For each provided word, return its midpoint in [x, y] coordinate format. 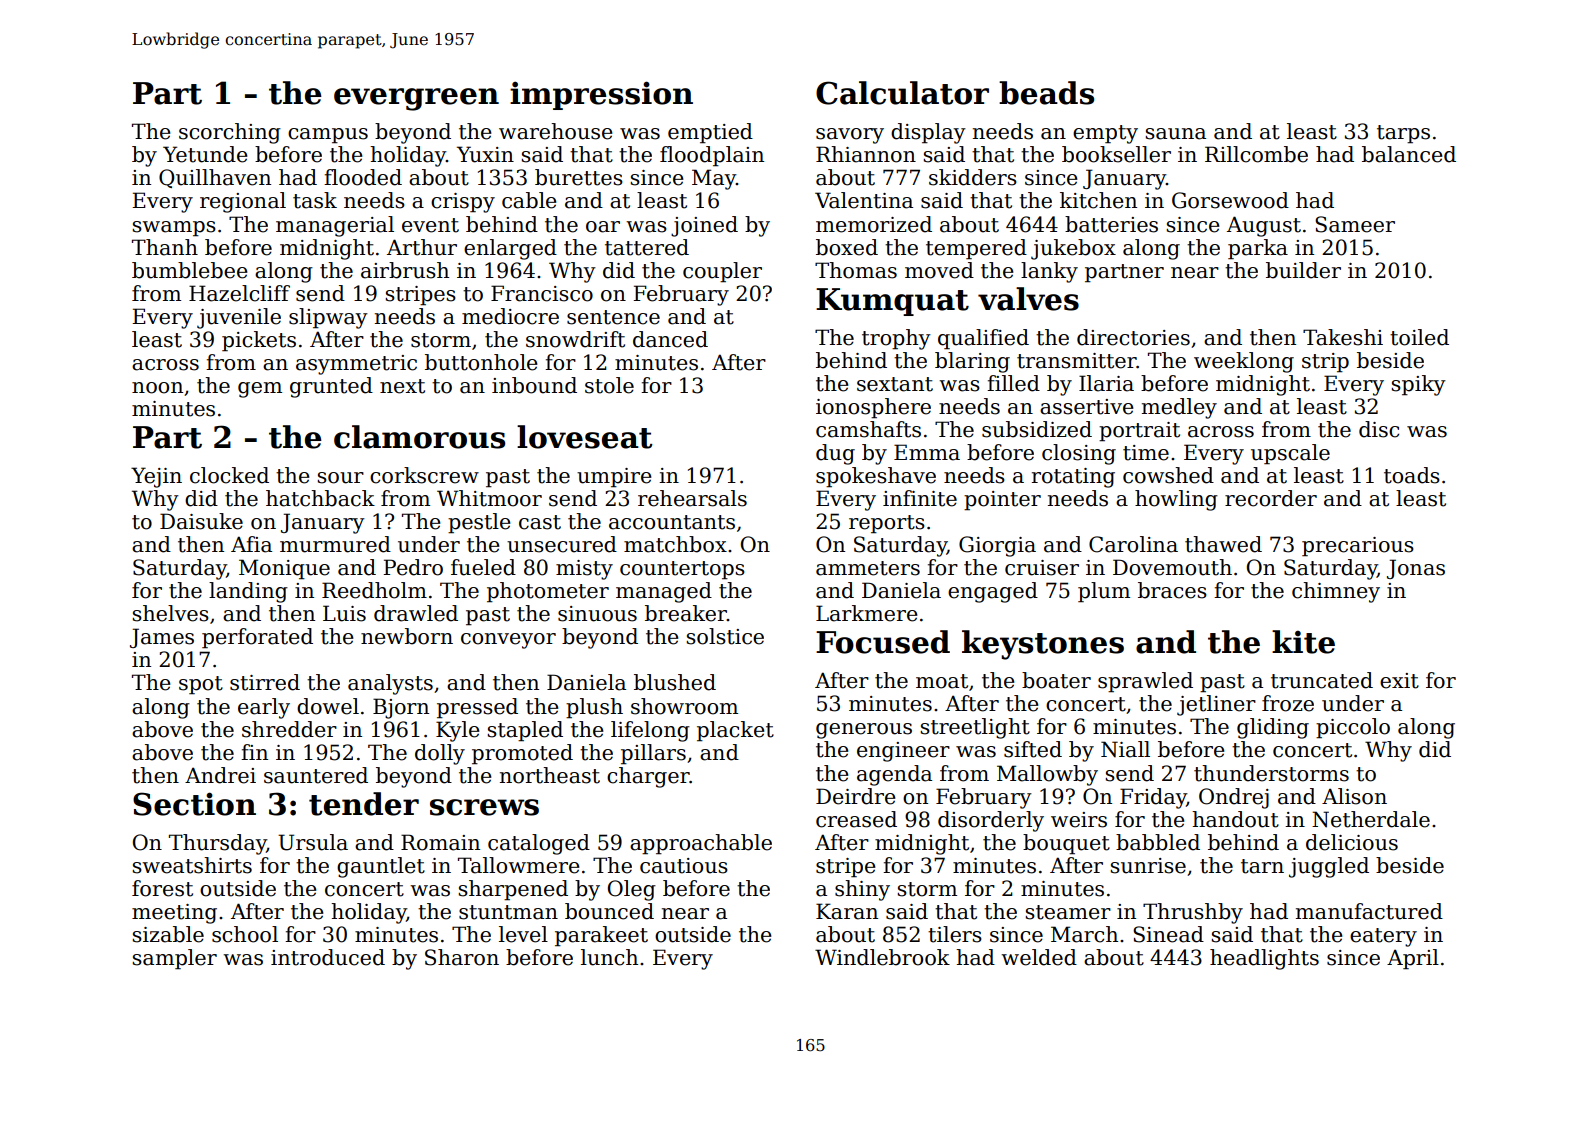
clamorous [419, 437]
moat [942, 681]
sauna [1175, 134]
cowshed [1168, 475]
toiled [1419, 337]
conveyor [508, 641]
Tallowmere [518, 865]
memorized [874, 224]
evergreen [416, 99]
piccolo [1353, 728]
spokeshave [876, 477]
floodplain [712, 156]
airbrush [405, 270]
